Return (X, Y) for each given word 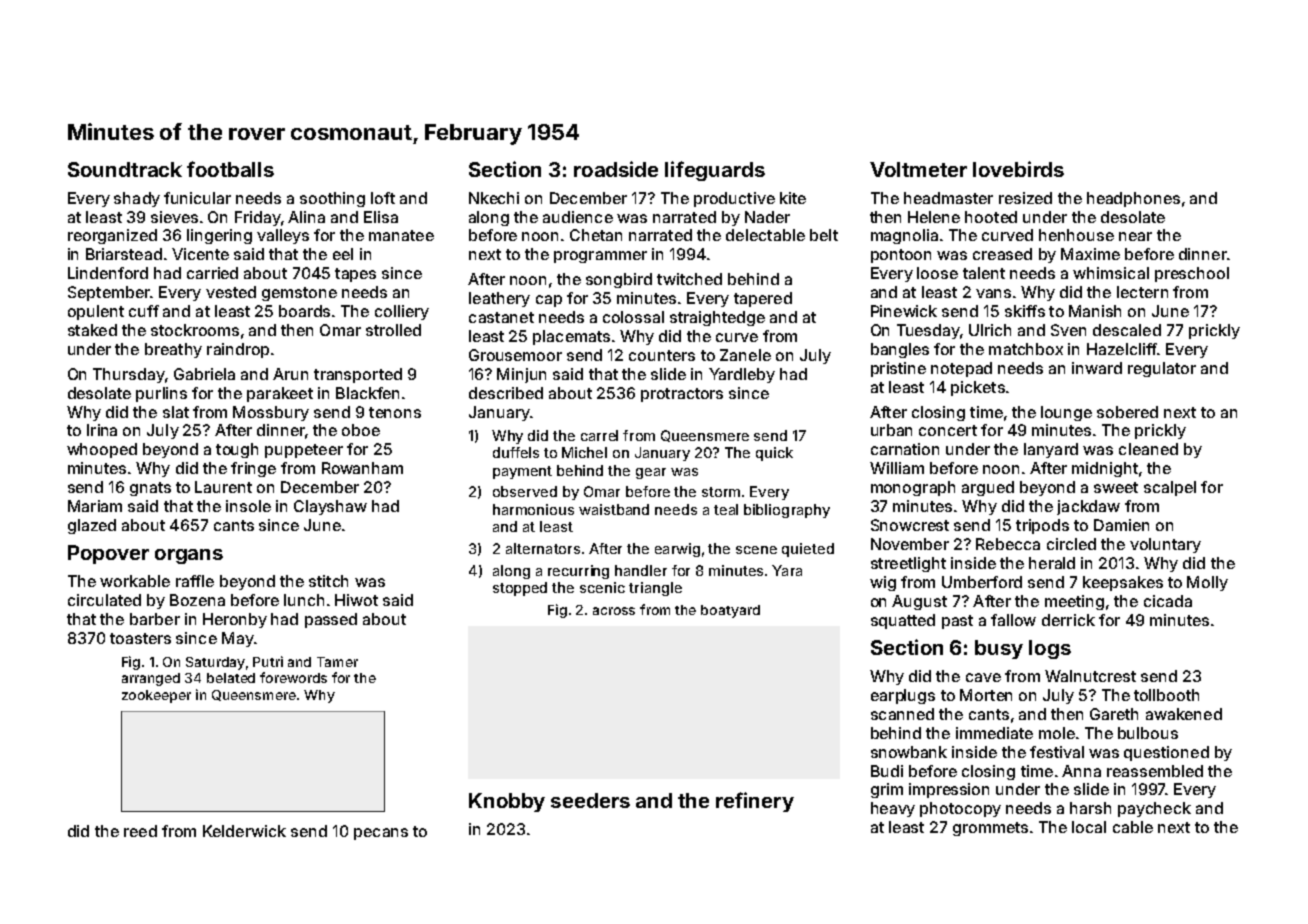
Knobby (507, 802)
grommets (990, 829)
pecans (381, 834)
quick (774, 454)
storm (721, 492)
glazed (92, 526)
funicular (197, 198)
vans (993, 293)
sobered (1127, 412)
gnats (150, 489)
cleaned (1148, 449)
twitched (689, 279)
